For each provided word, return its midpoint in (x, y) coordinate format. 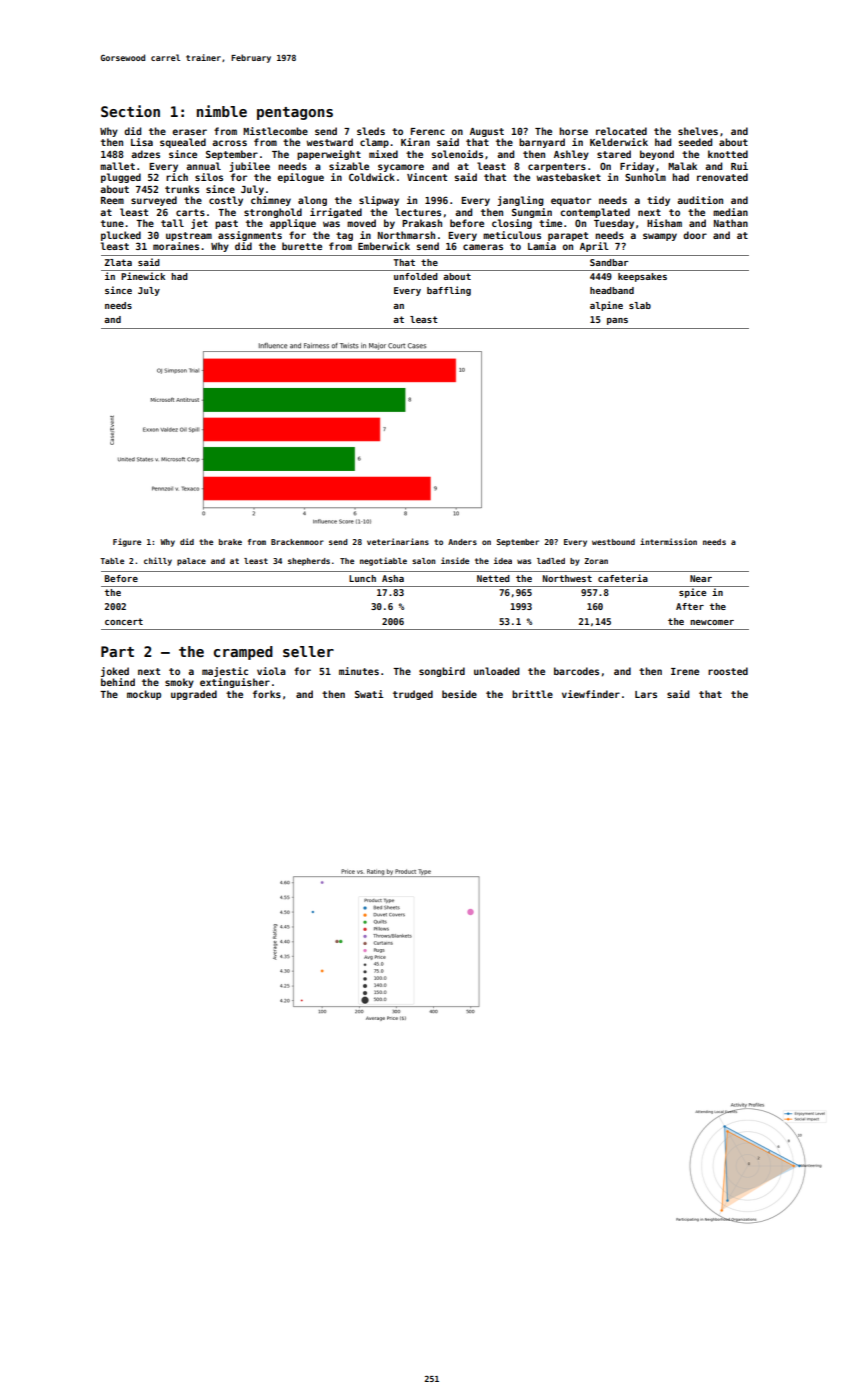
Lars (646, 694)
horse (573, 131)
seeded (695, 142)
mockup (144, 695)
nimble (222, 111)
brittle (532, 694)
